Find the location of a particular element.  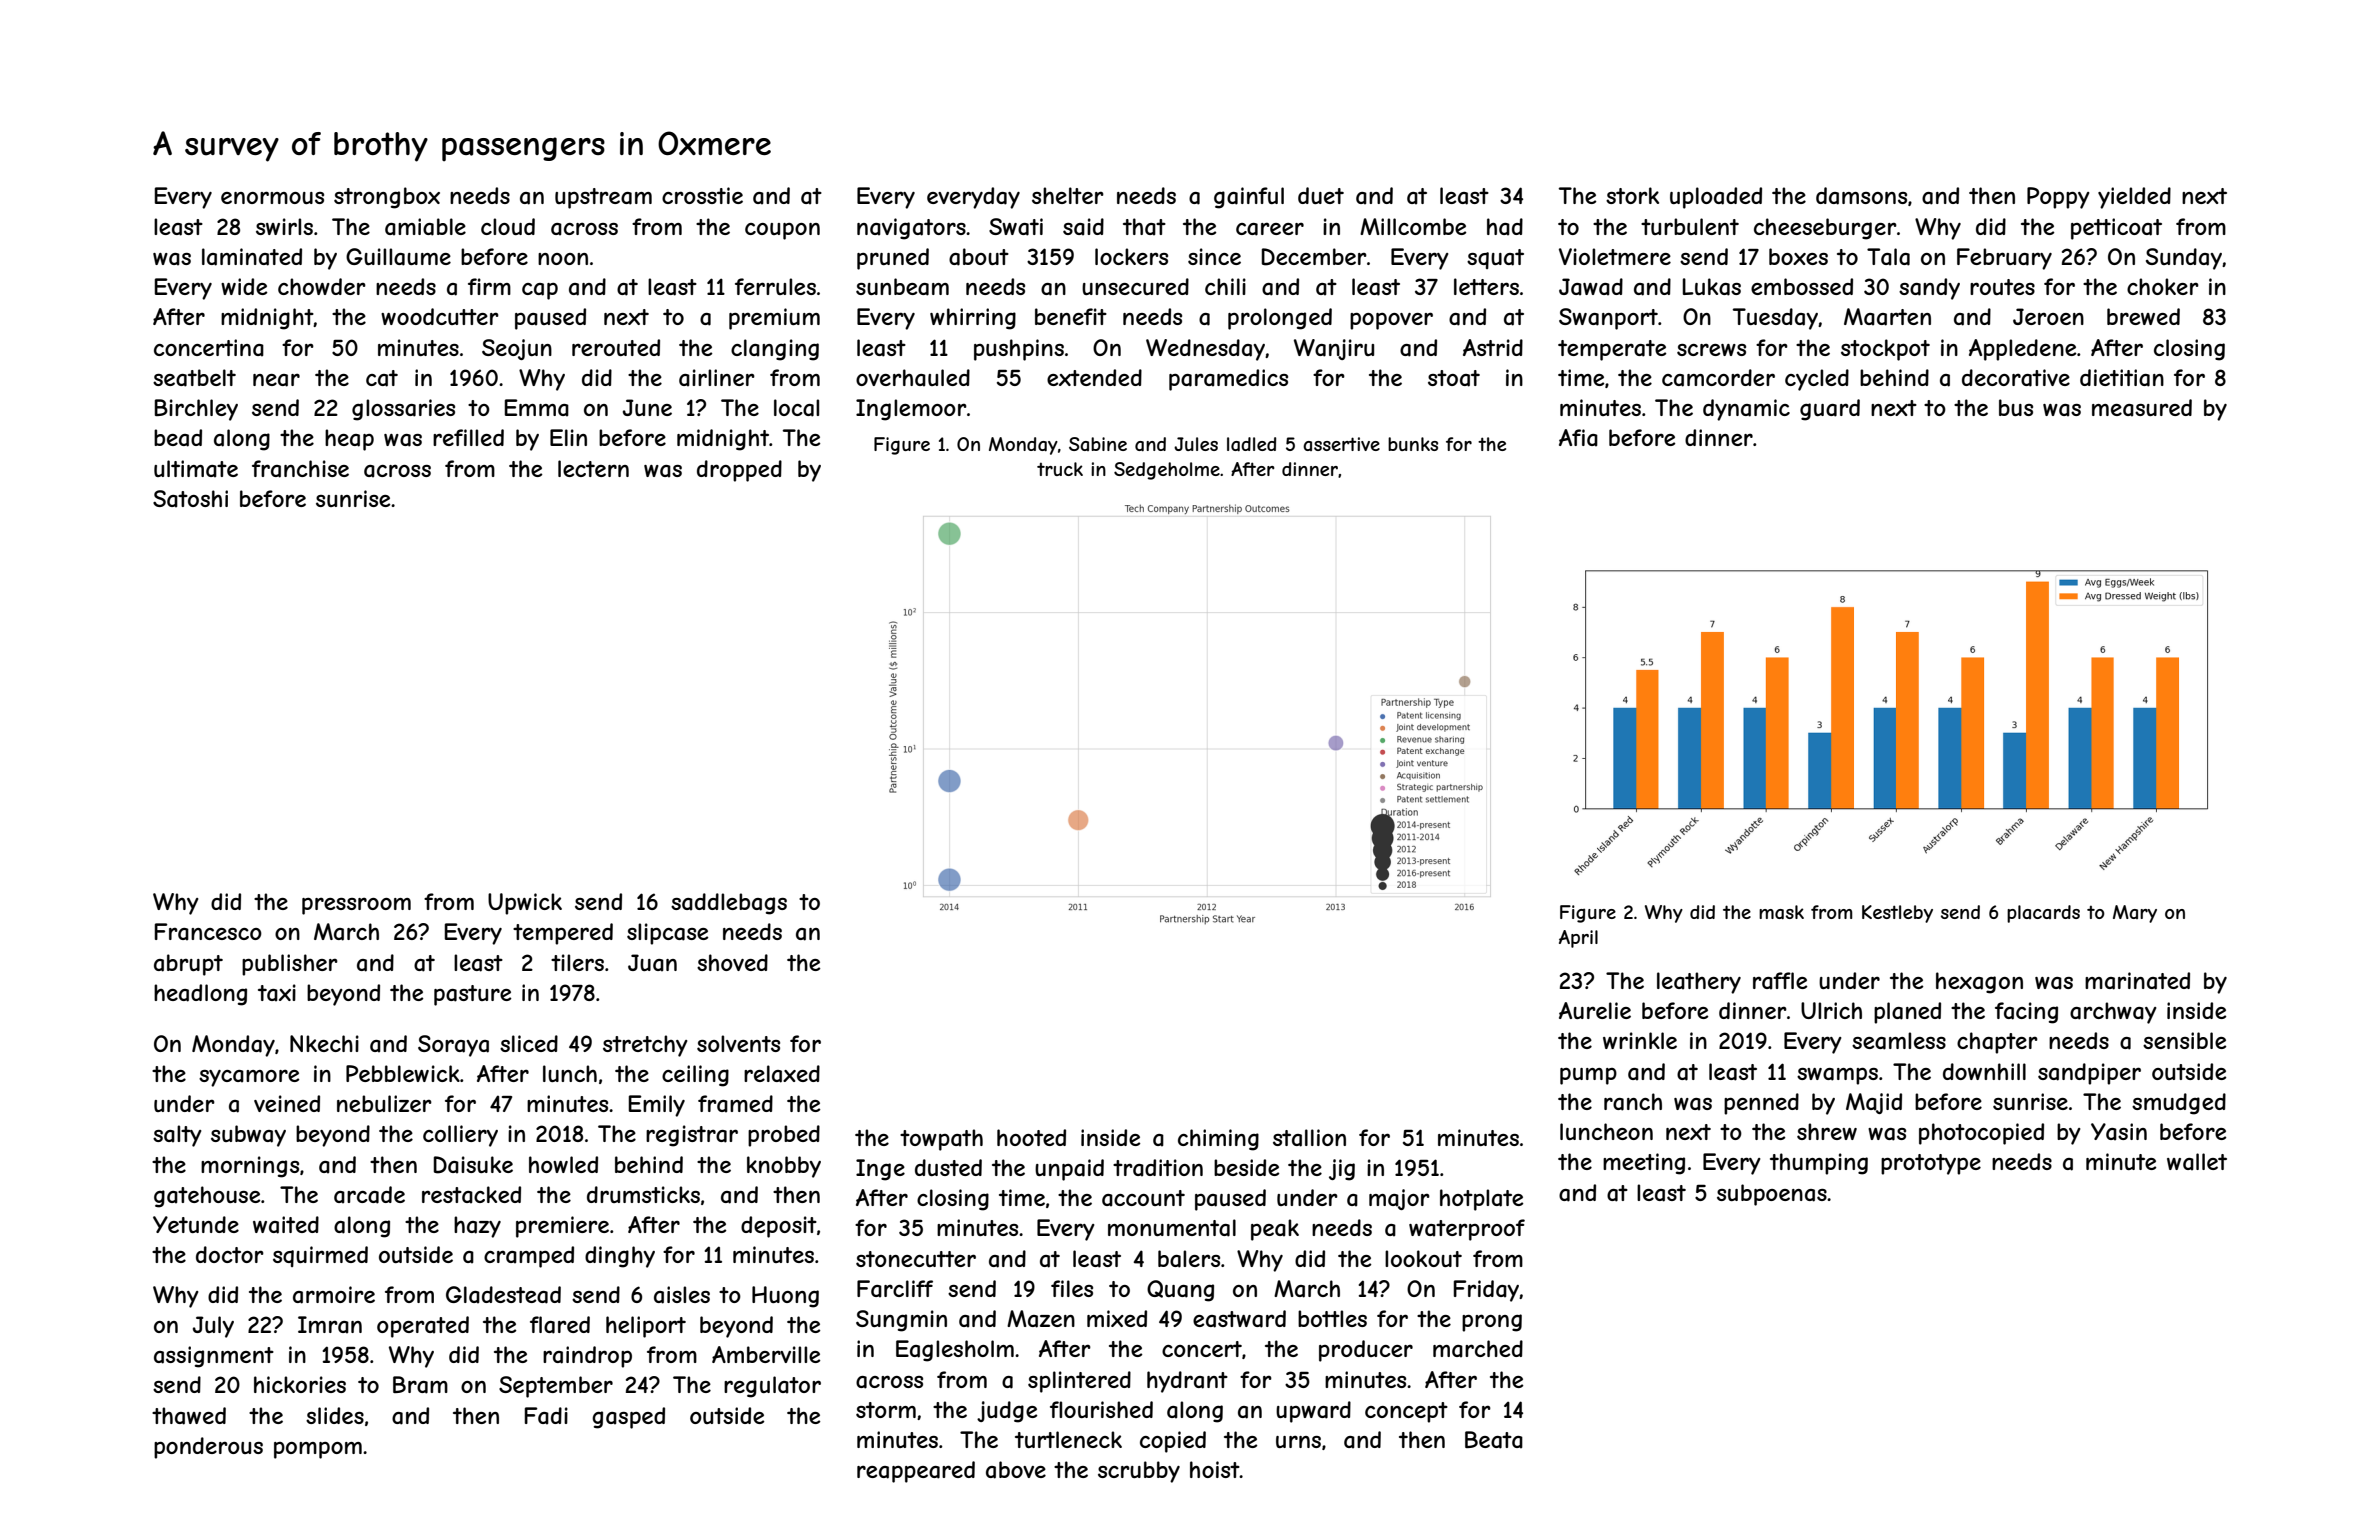

Francesco is located at coordinates (208, 932).
